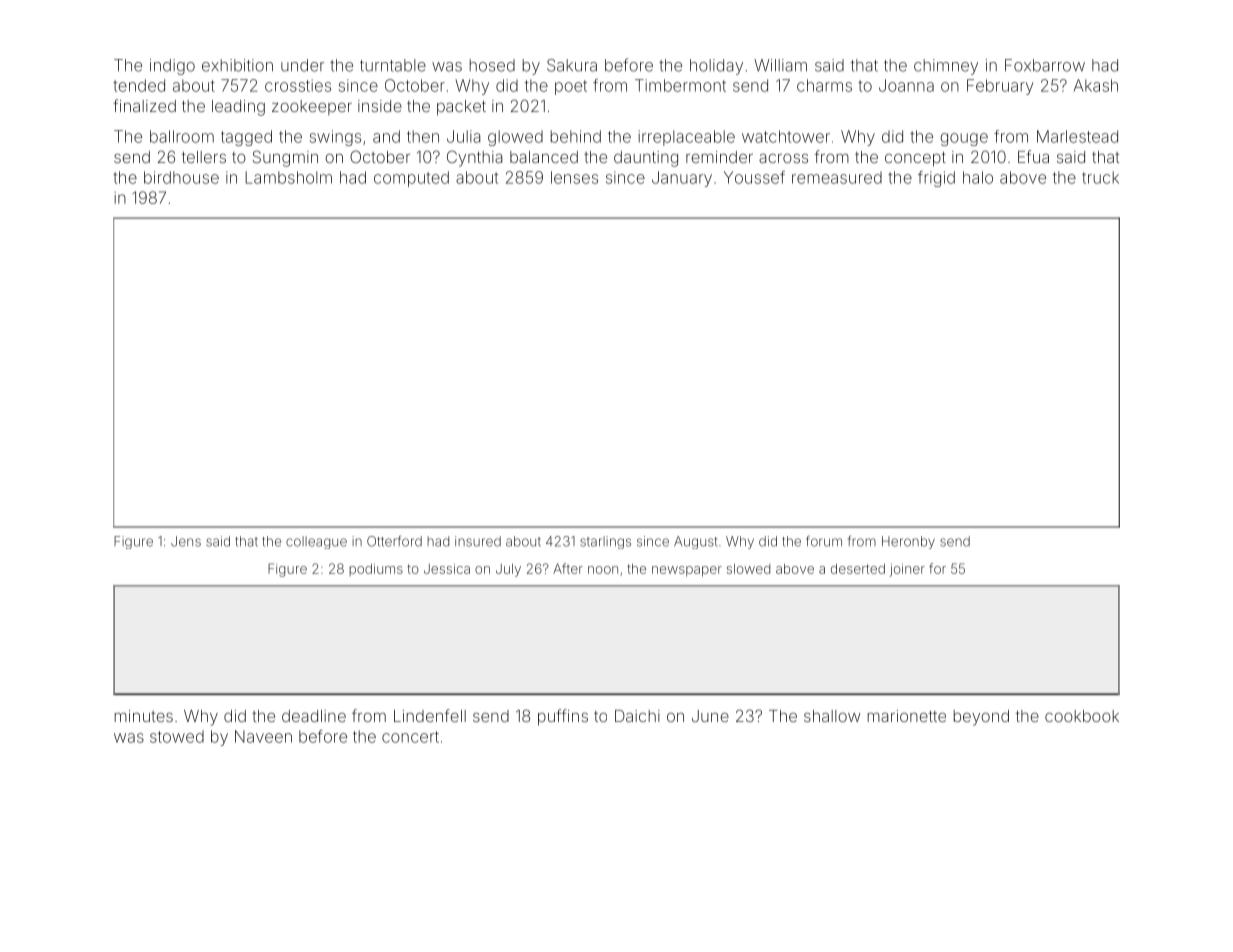  What do you see at coordinates (978, 177) in the screenshot?
I see `halo` at bounding box center [978, 177].
